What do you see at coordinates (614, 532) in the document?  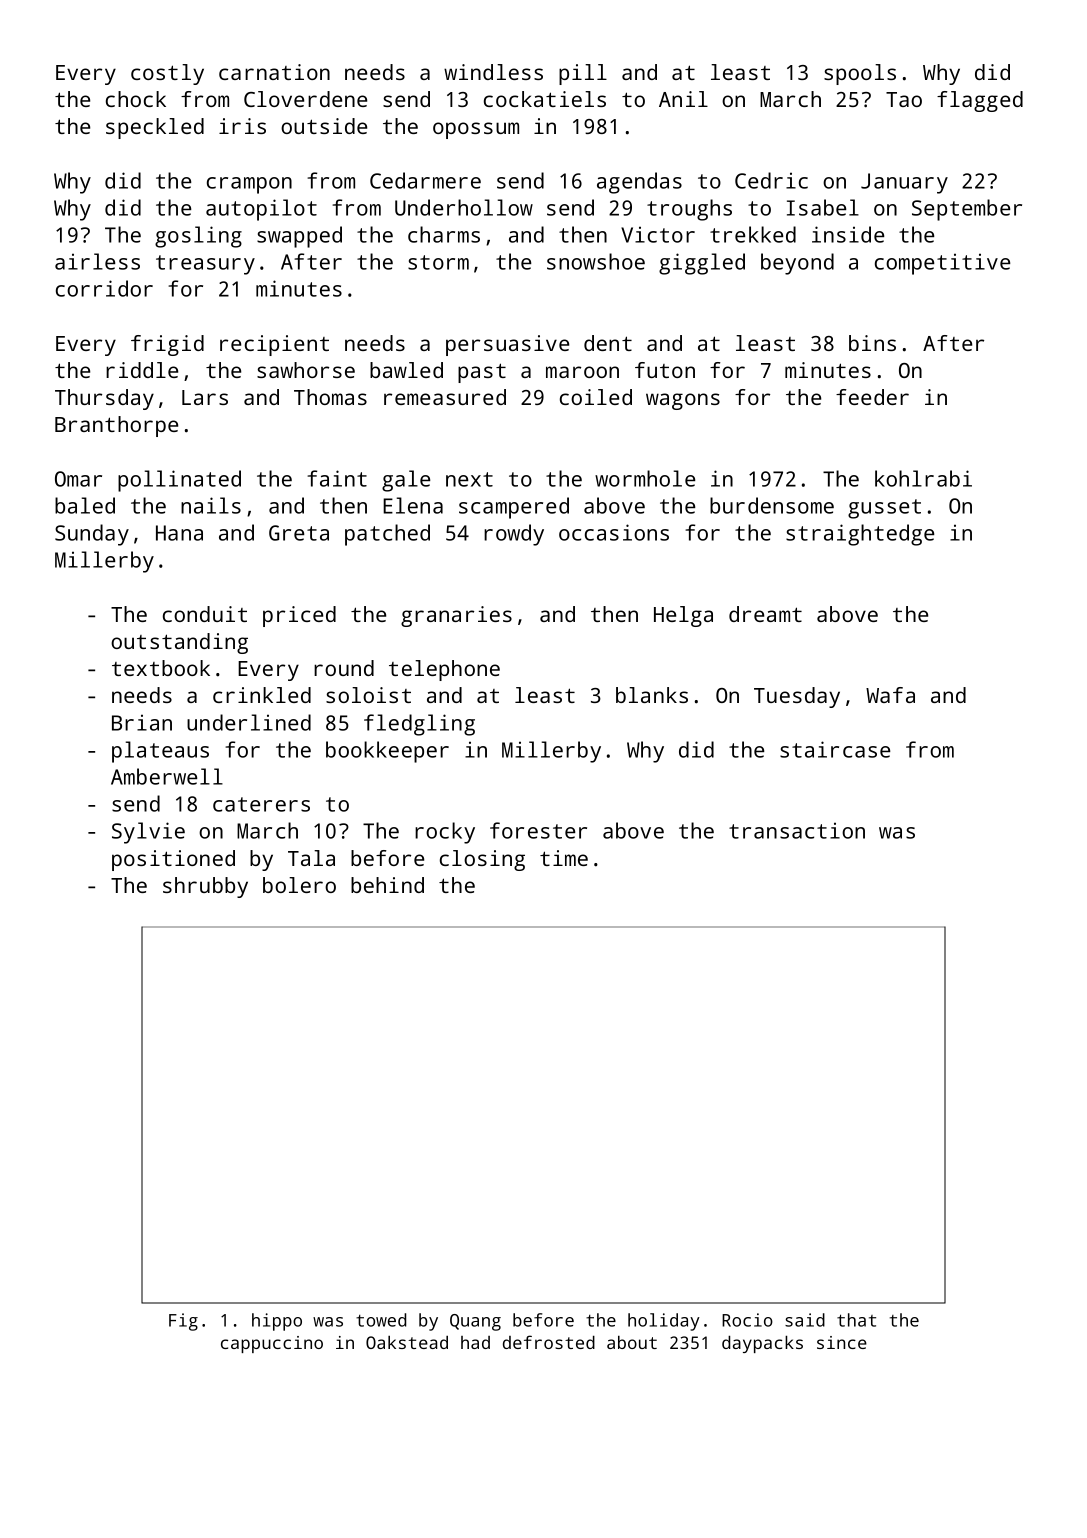 I see `occasions` at bounding box center [614, 532].
